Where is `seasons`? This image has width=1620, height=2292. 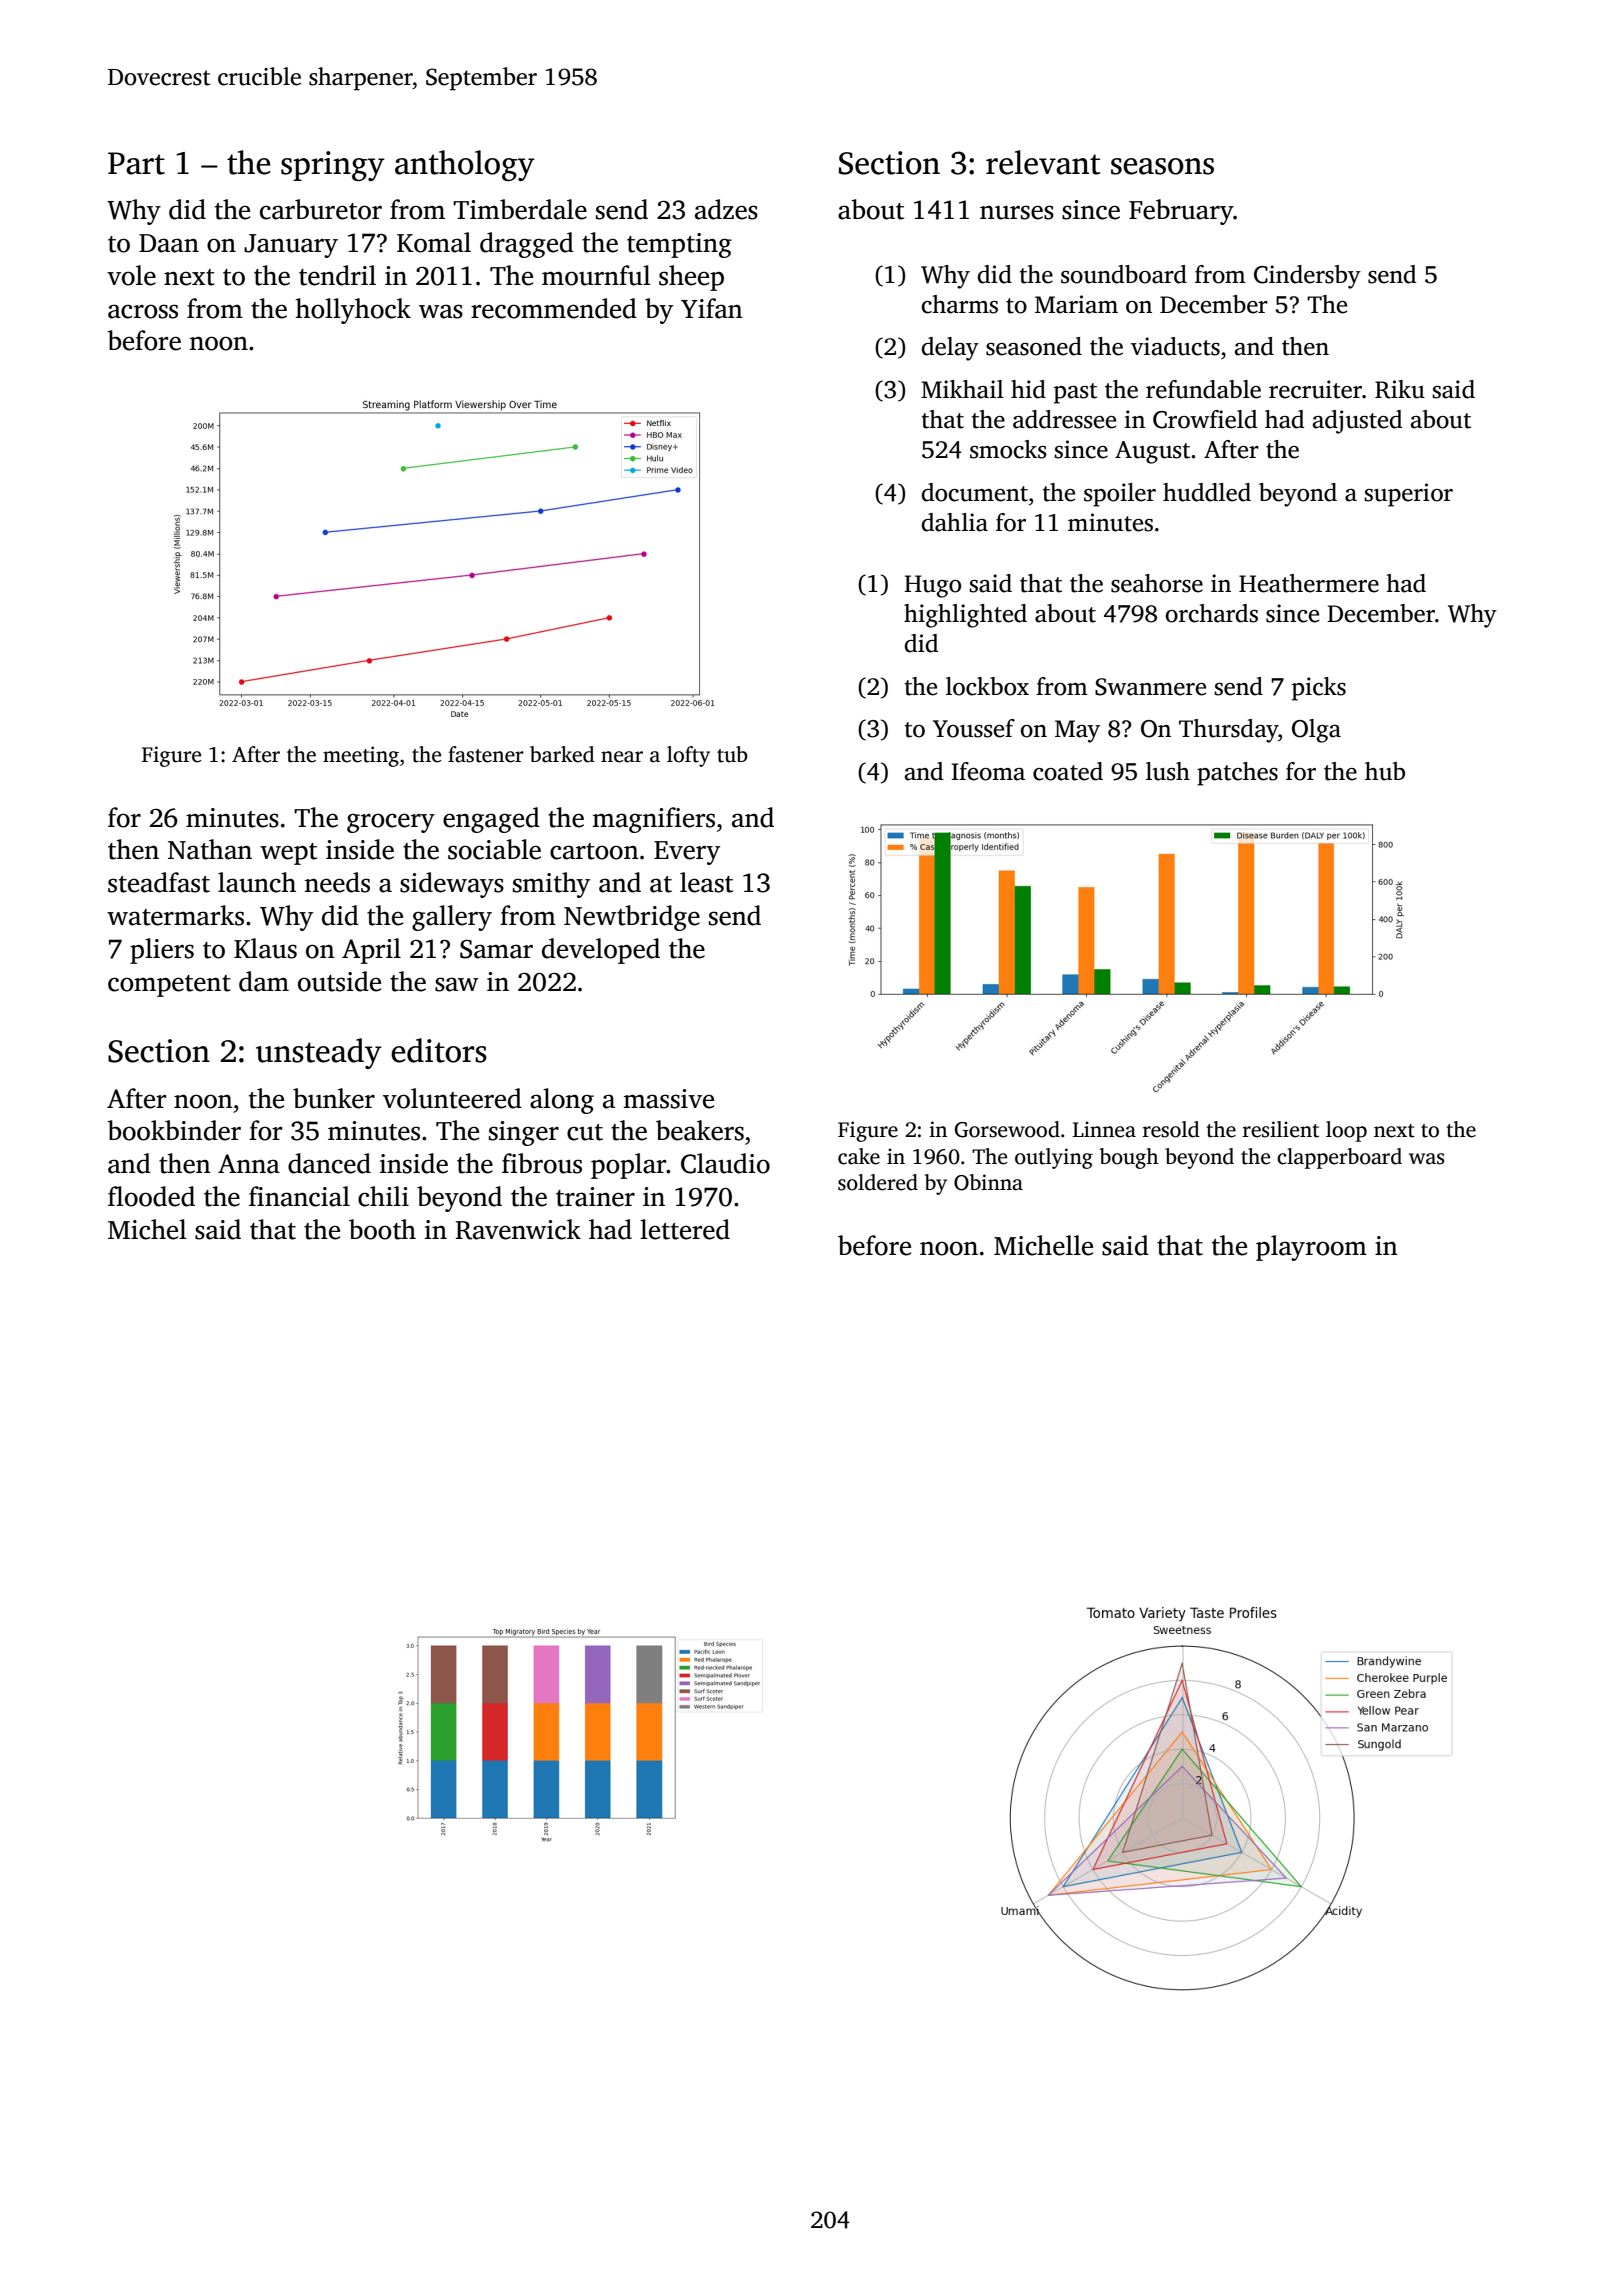 seasons is located at coordinates (1162, 166).
